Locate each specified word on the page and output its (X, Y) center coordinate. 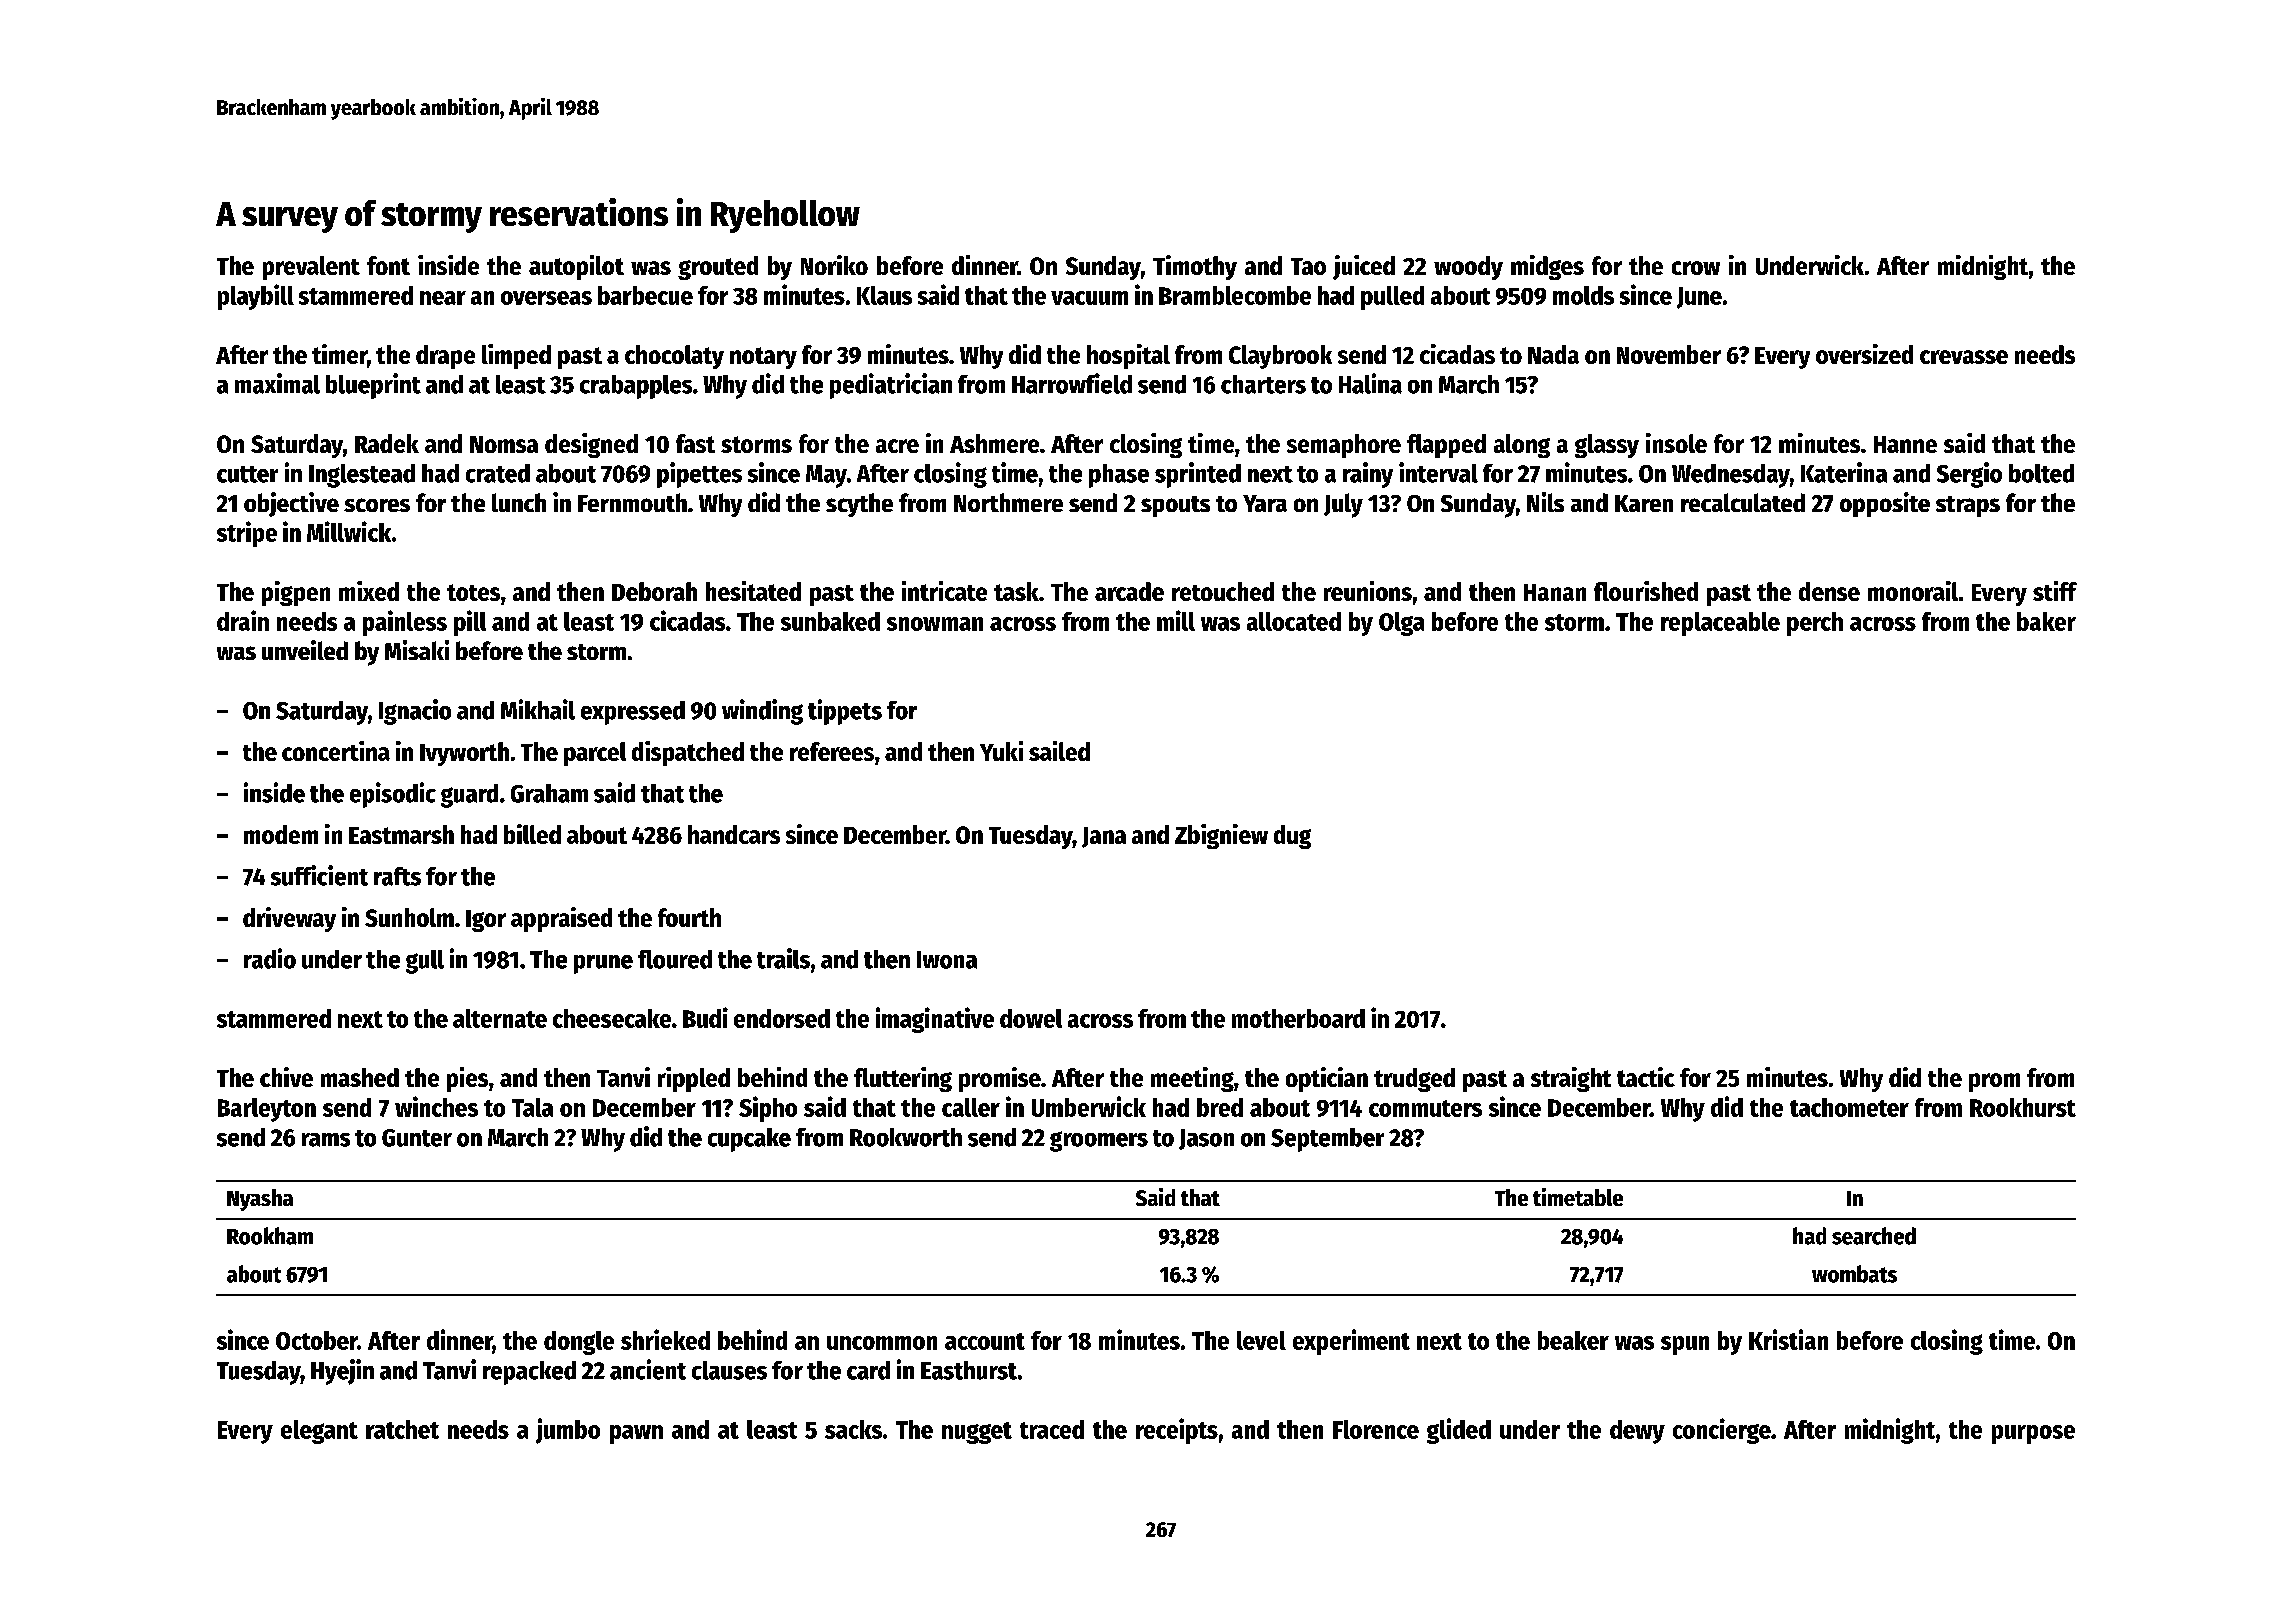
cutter (247, 474)
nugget (977, 1433)
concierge (1722, 1431)
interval (1438, 472)
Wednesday (1731, 476)
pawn (636, 1434)
